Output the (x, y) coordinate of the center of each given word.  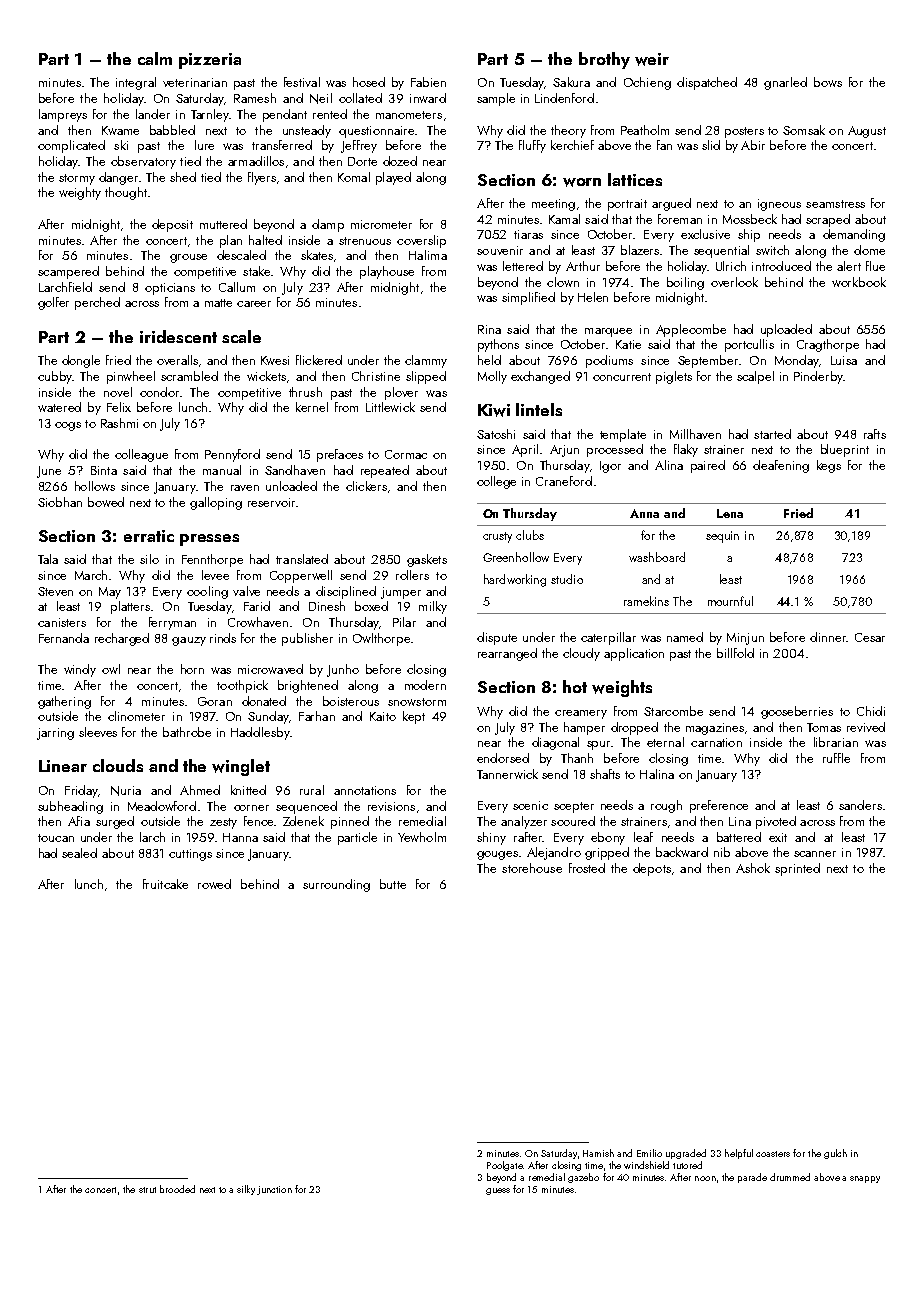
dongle (81, 361)
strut (147, 1190)
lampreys (63, 115)
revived (866, 727)
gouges (497, 855)
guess (498, 1191)
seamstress (835, 204)
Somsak (804, 130)
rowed (214, 884)
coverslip (421, 241)
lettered (523, 266)
